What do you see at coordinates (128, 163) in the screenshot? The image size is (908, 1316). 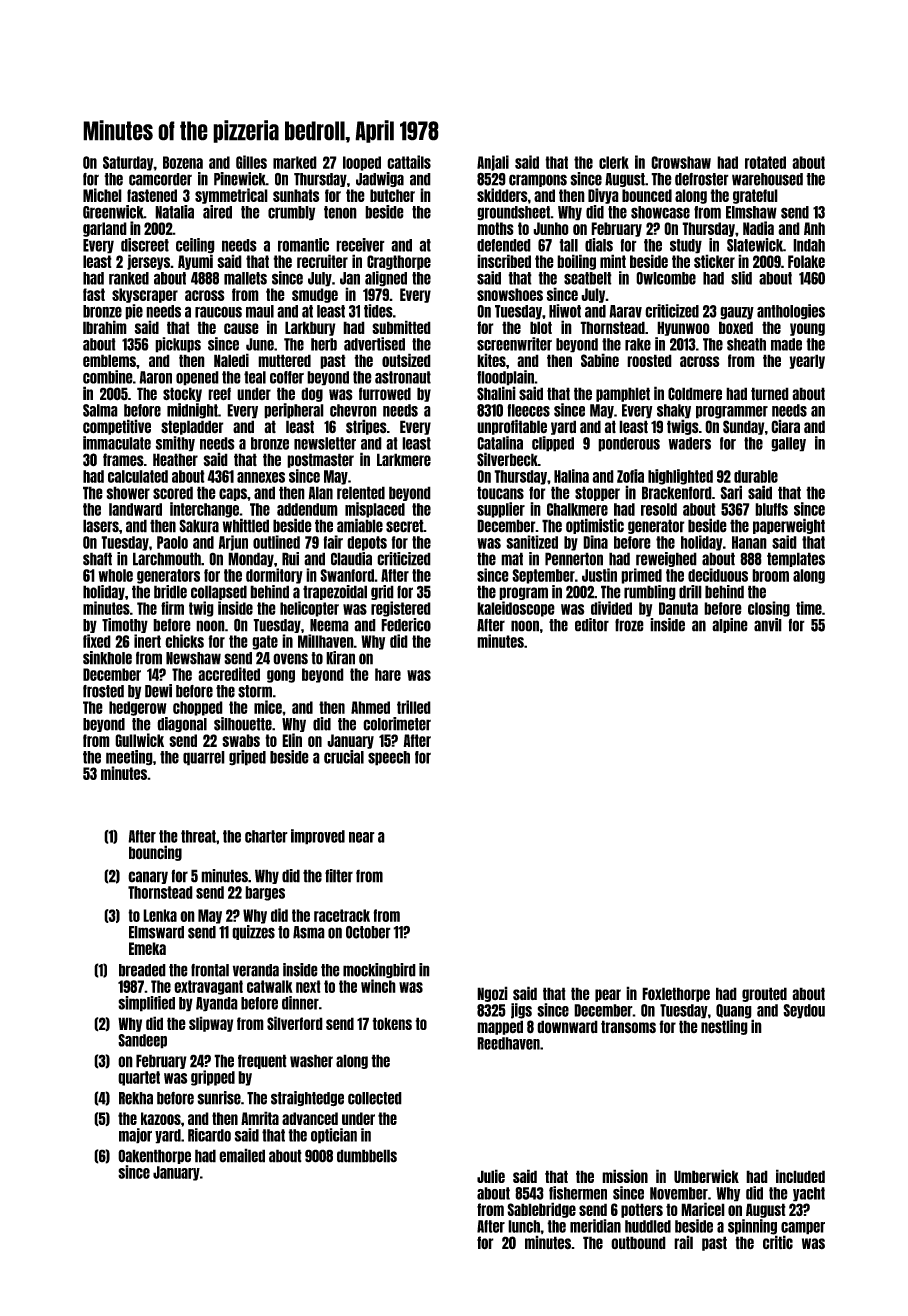 I see `Saturday` at bounding box center [128, 163].
